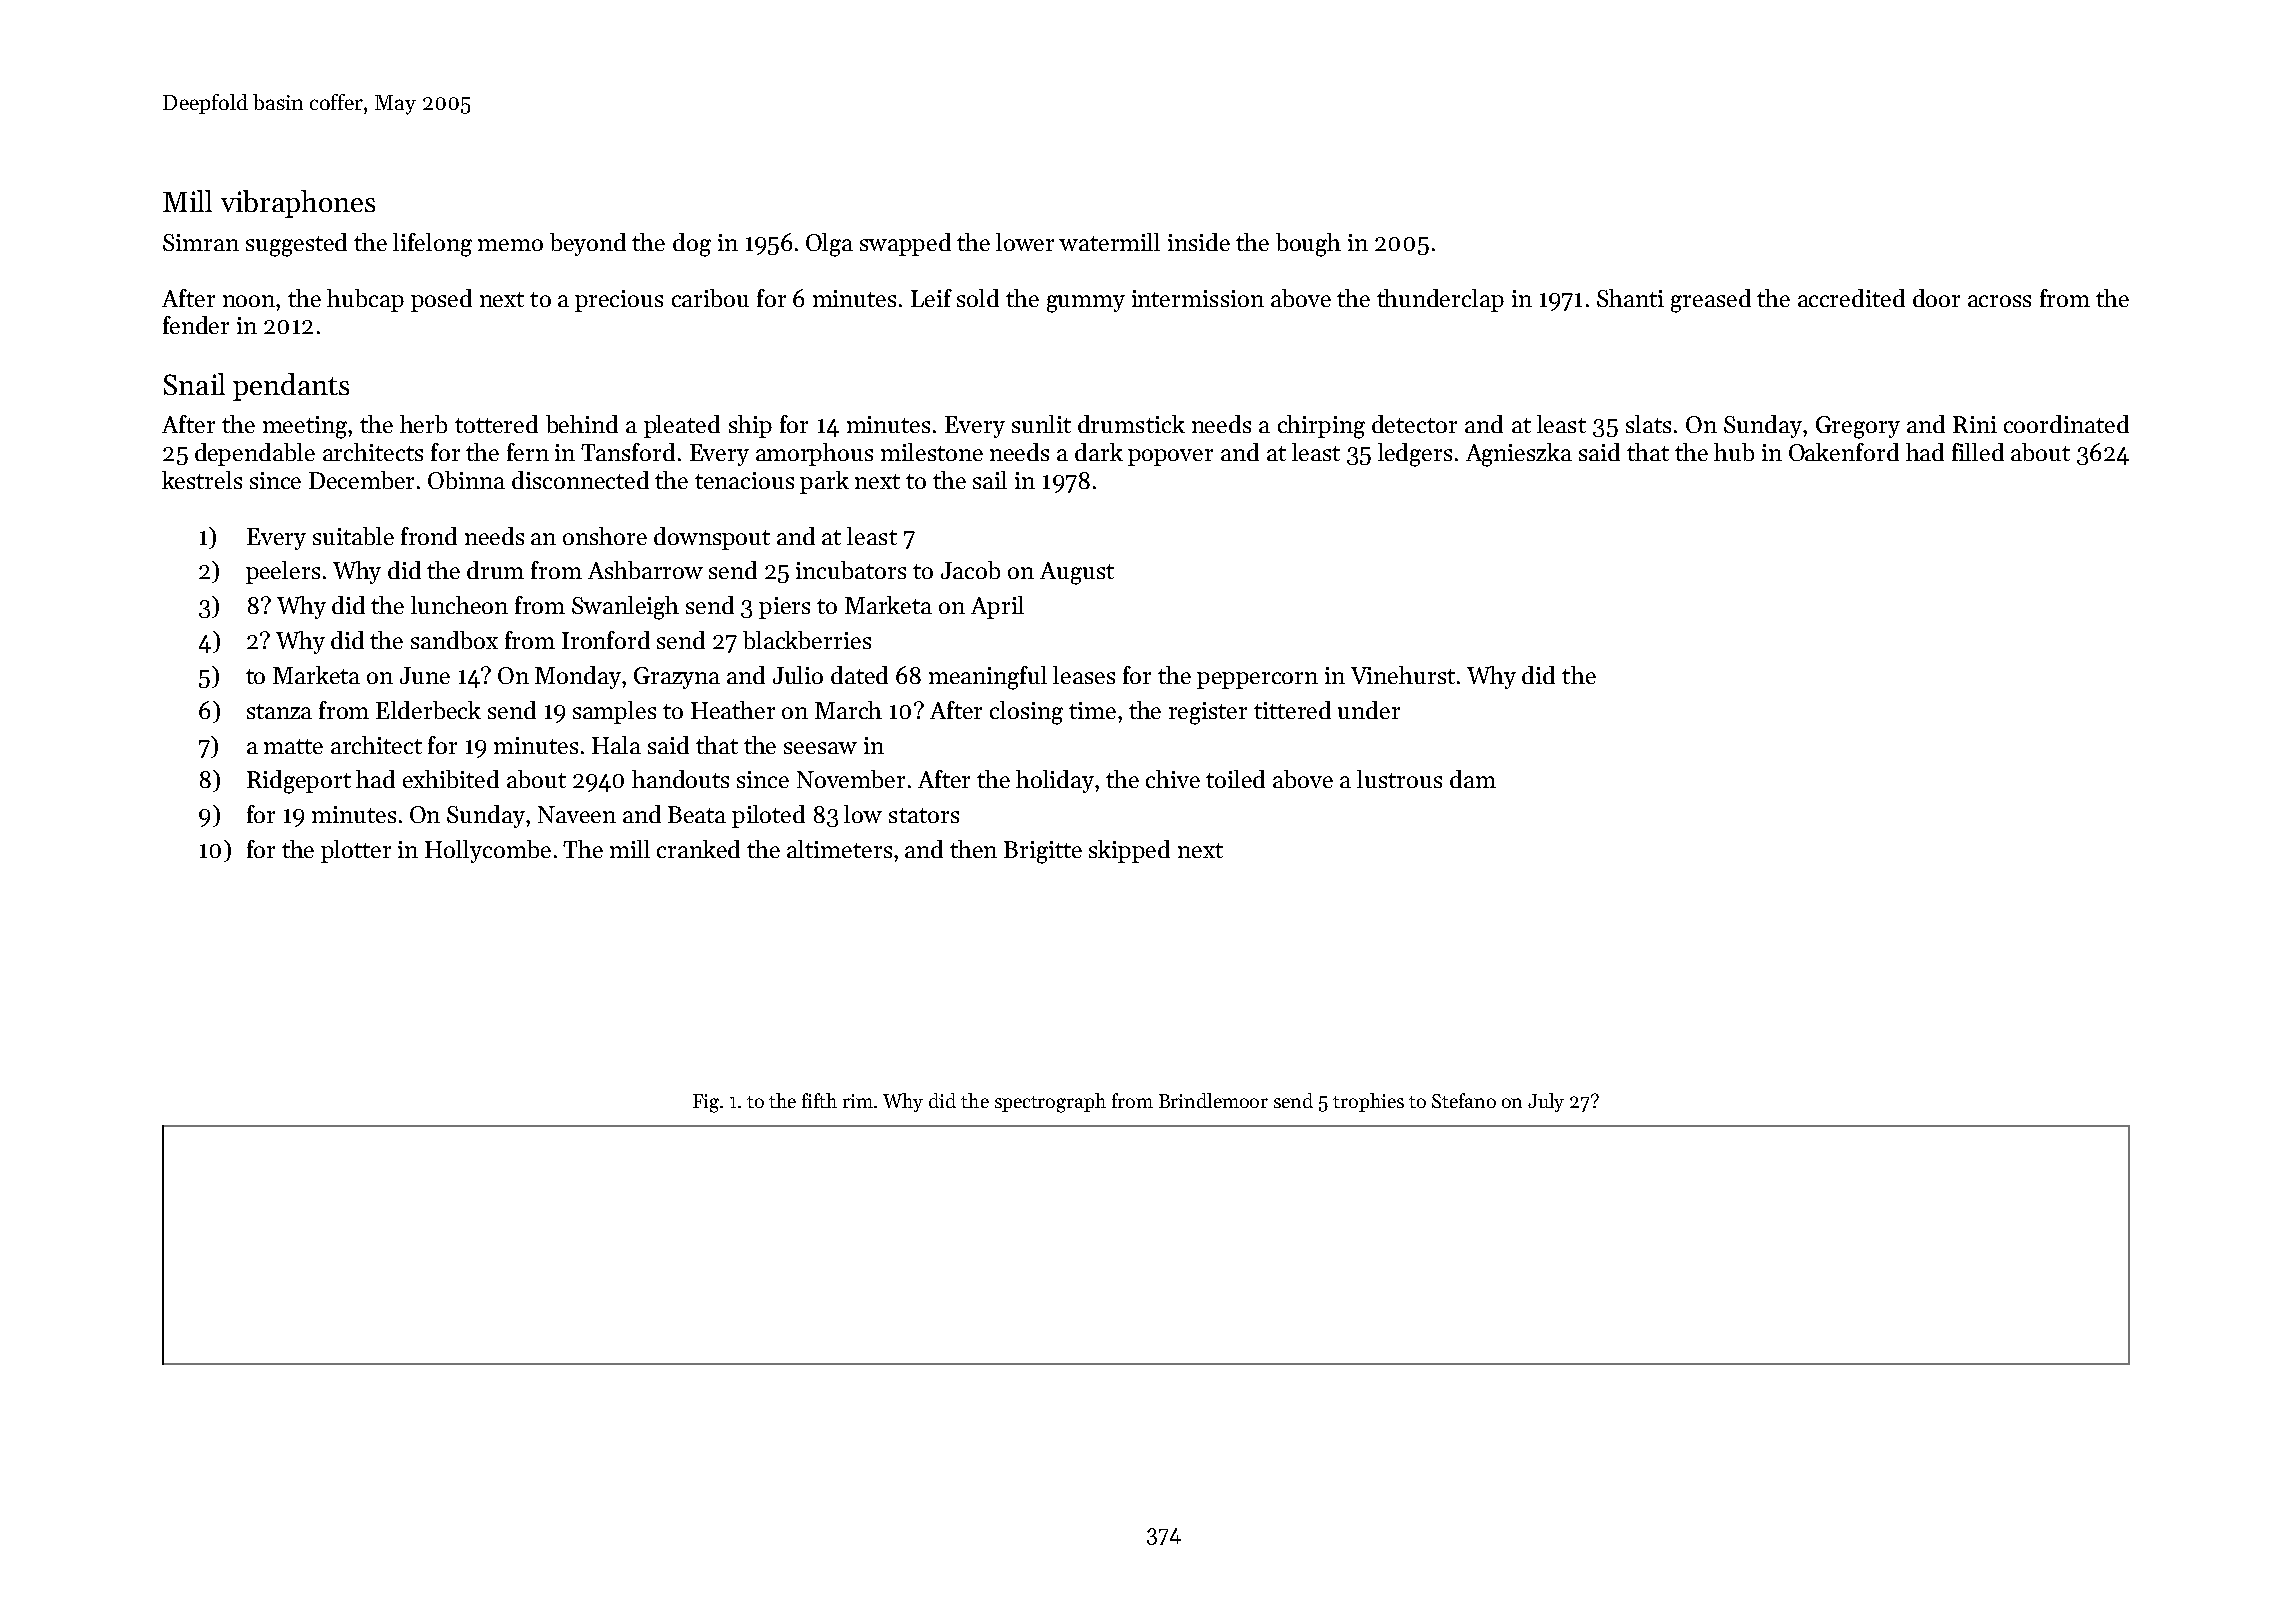  Describe the element at coordinates (1473, 779) in the screenshot. I see `dam` at that location.
